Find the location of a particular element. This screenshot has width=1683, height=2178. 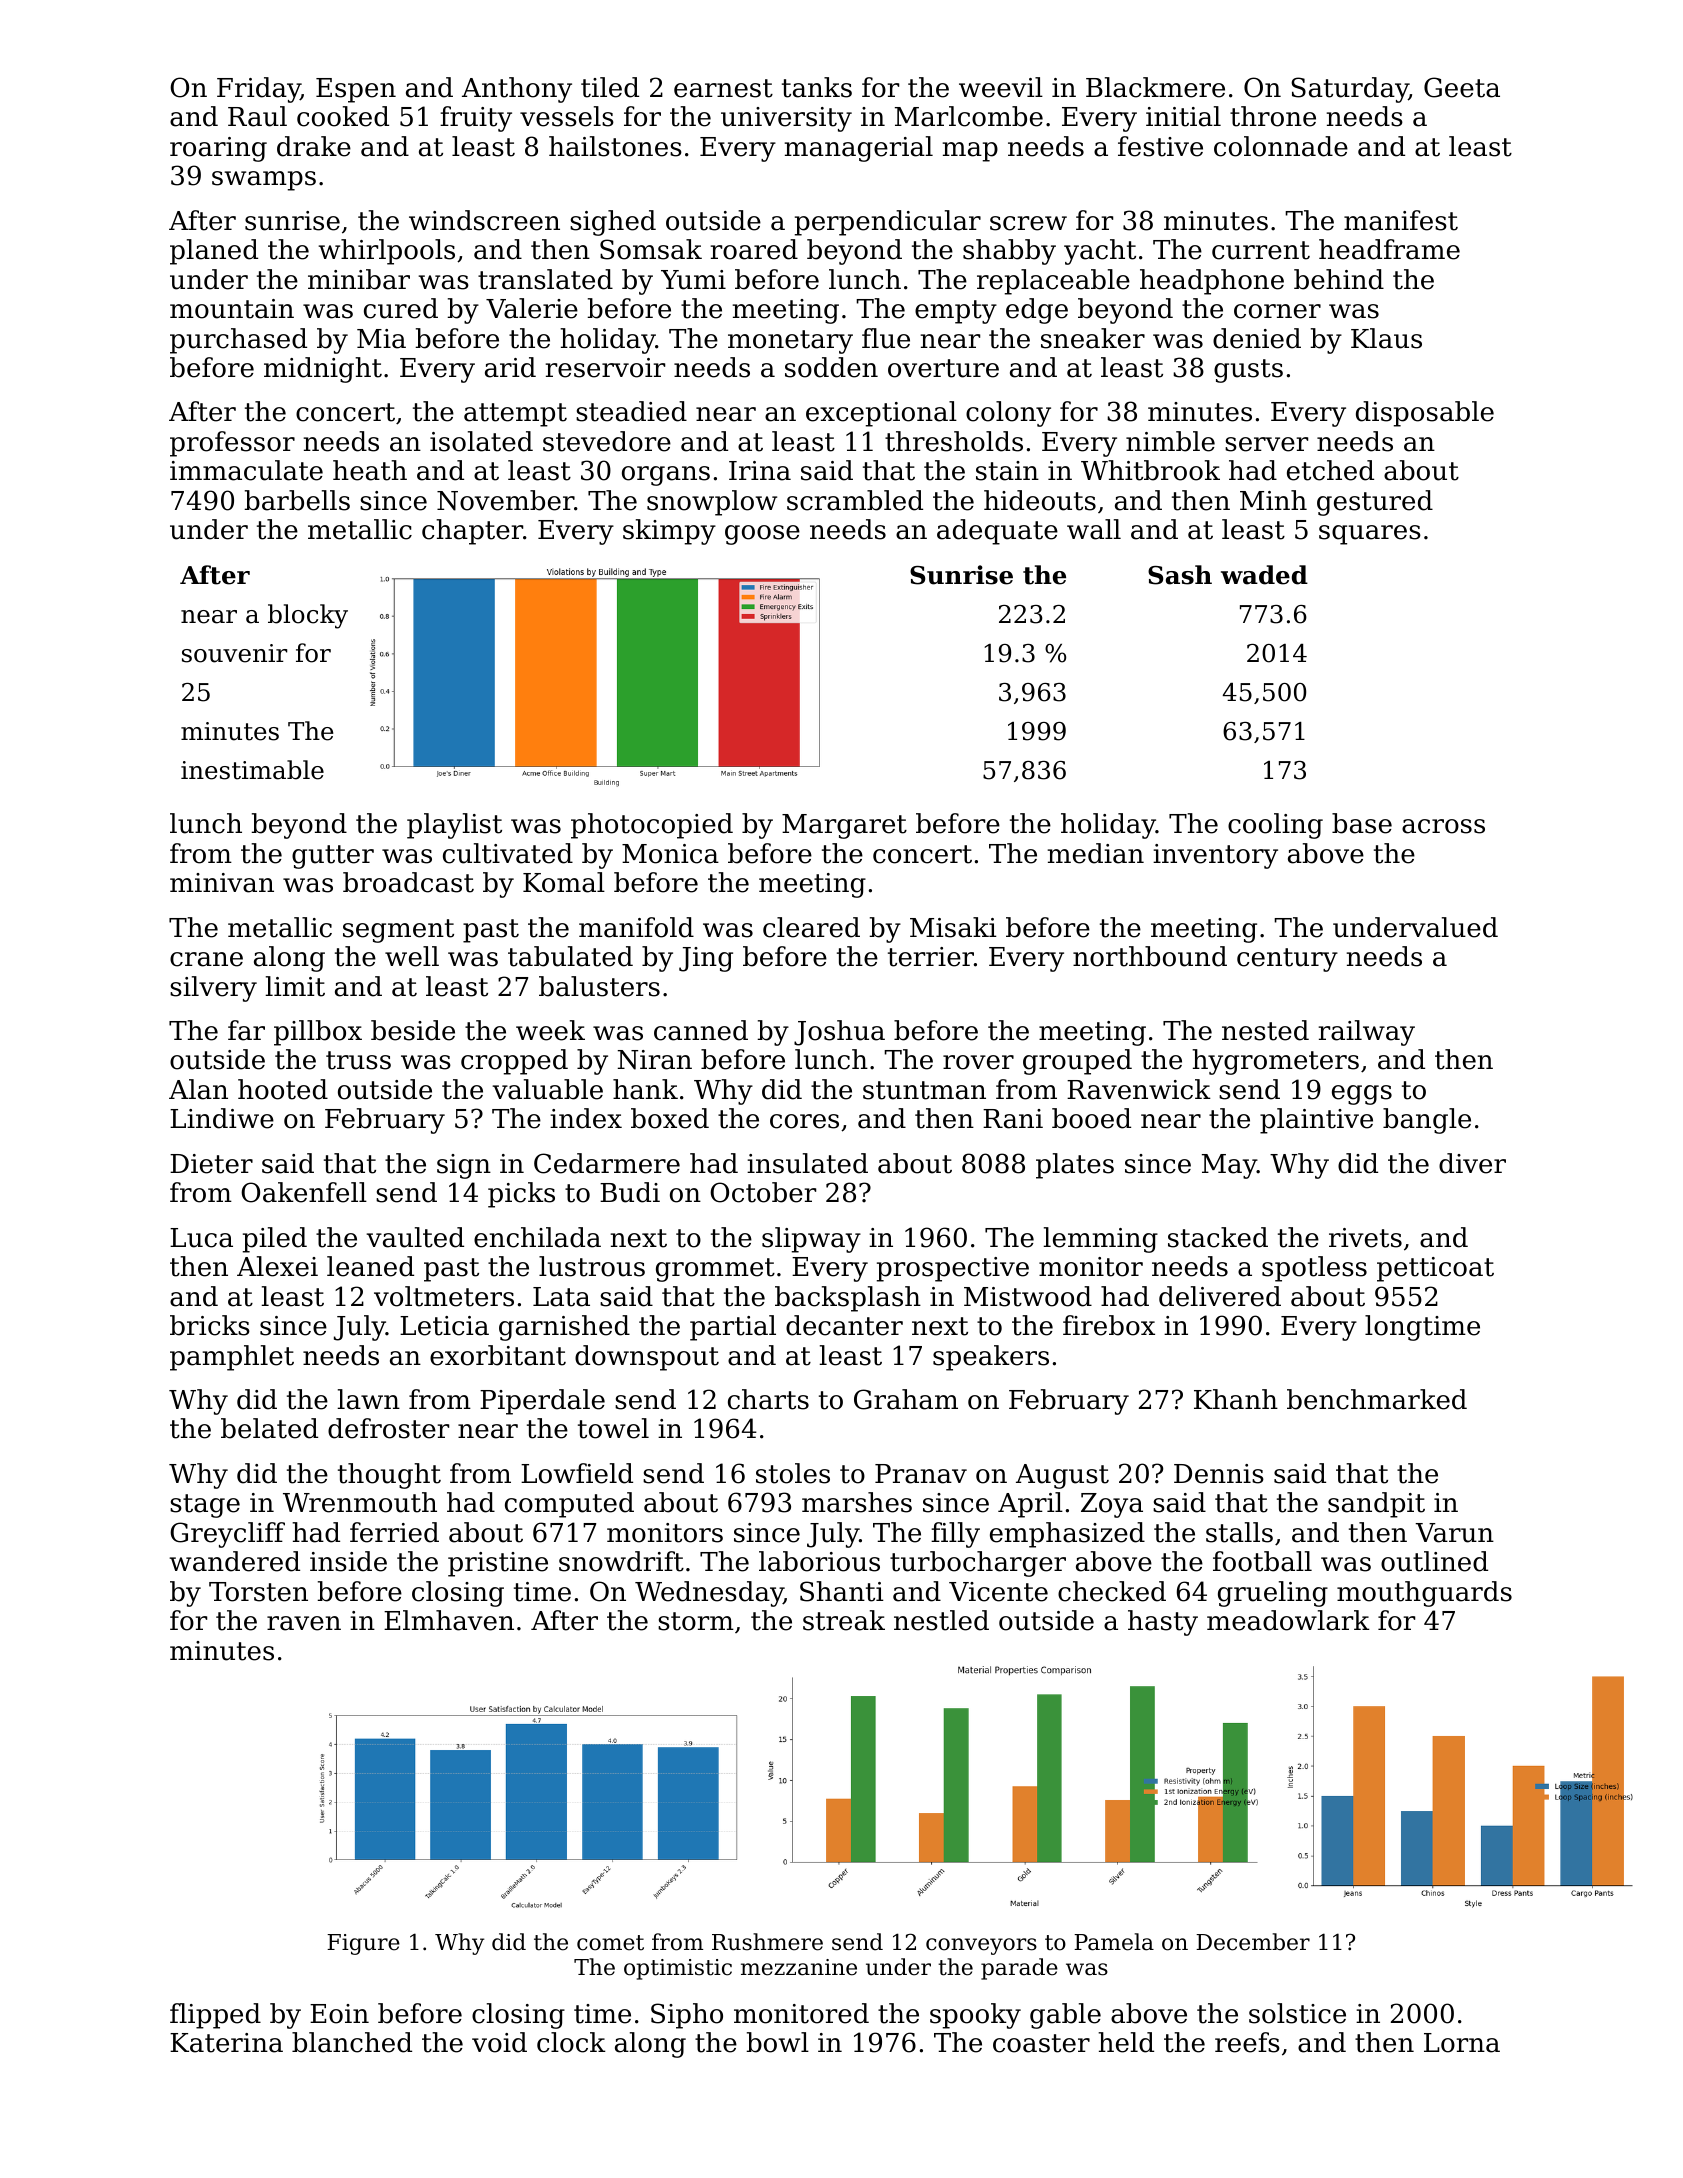

tiled is located at coordinates (610, 87).
